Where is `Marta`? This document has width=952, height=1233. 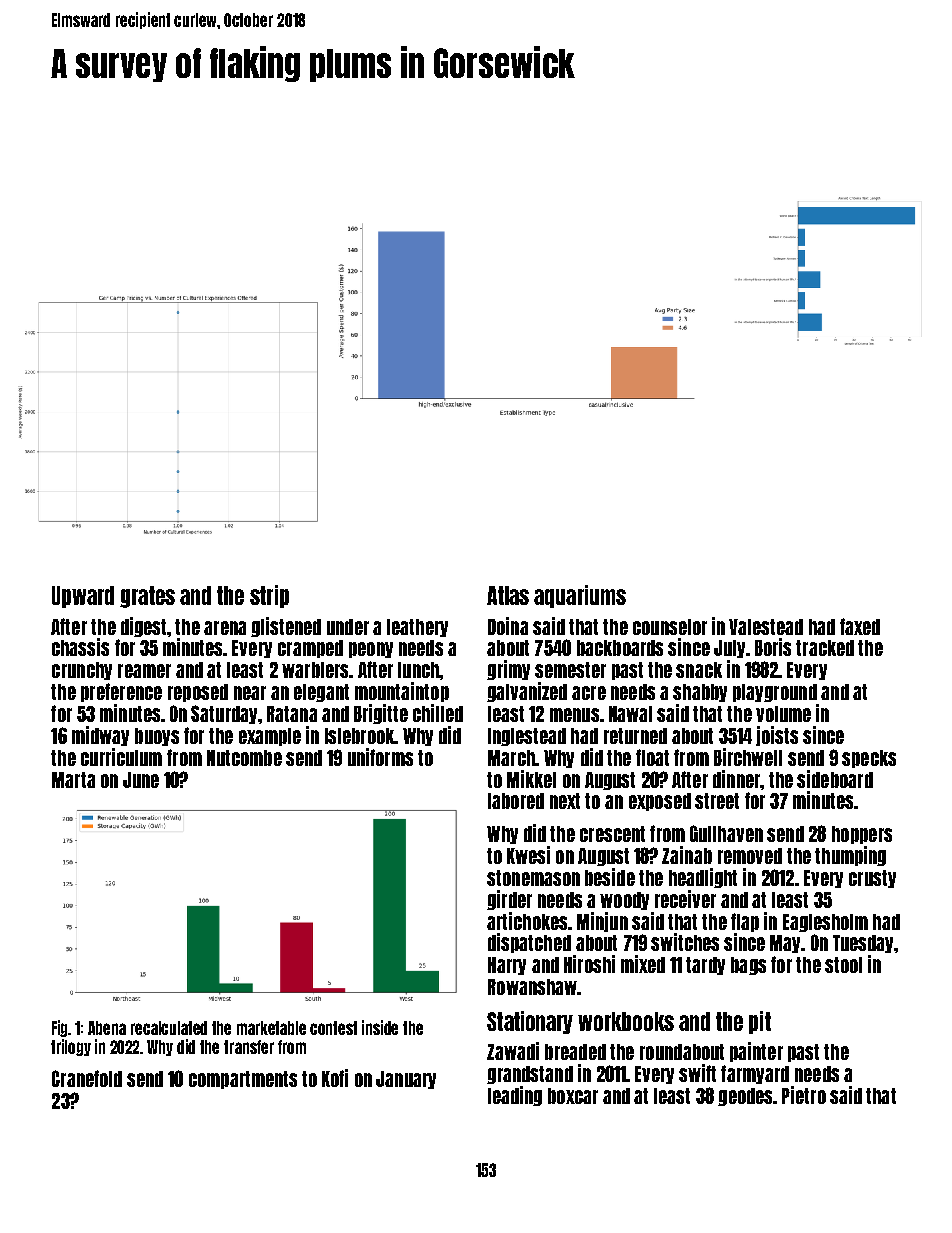 Marta is located at coordinates (73, 780).
